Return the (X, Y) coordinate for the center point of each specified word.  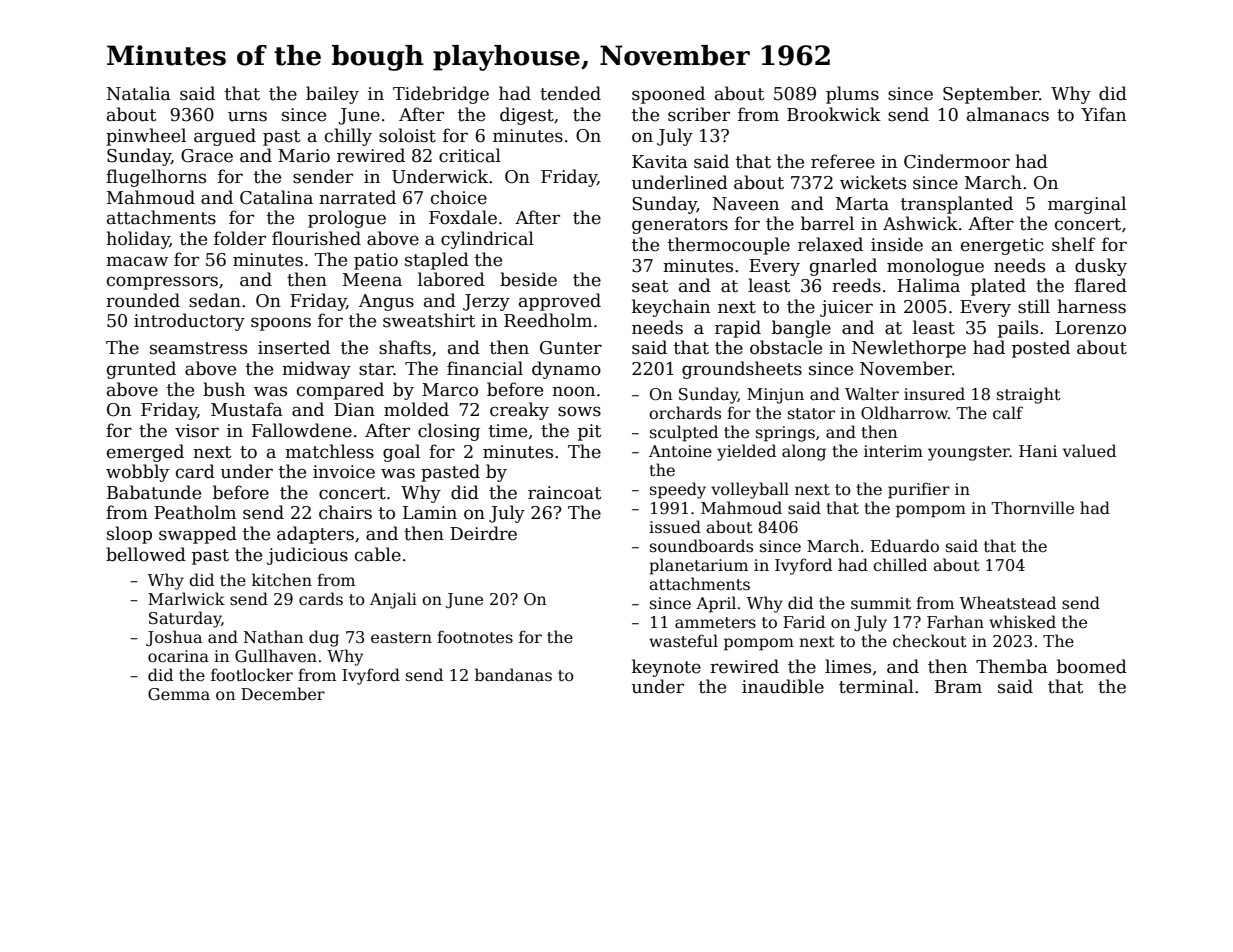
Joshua (174, 638)
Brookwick (834, 114)
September (991, 95)
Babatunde (154, 492)
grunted (141, 370)
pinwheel (146, 137)
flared (1101, 285)
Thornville (1032, 507)
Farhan (955, 621)
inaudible (783, 686)
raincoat (564, 493)
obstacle (786, 347)
